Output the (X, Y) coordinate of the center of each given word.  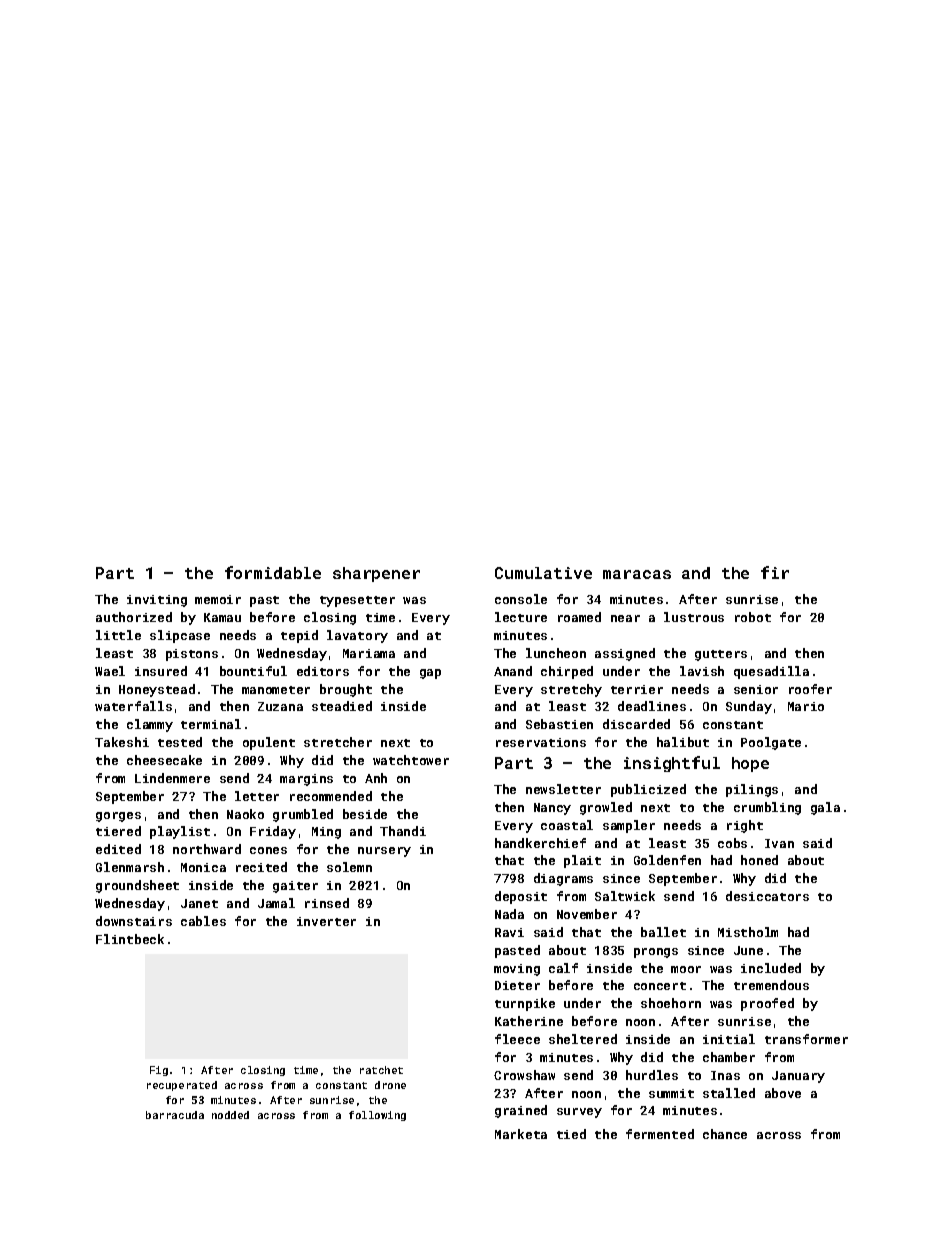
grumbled (303, 815)
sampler (629, 826)
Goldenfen (667, 860)
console (521, 599)
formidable (273, 572)
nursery (384, 852)
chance (725, 1134)
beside (365, 814)
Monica (203, 867)
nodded (230, 1115)
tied (571, 1134)
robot (753, 617)
